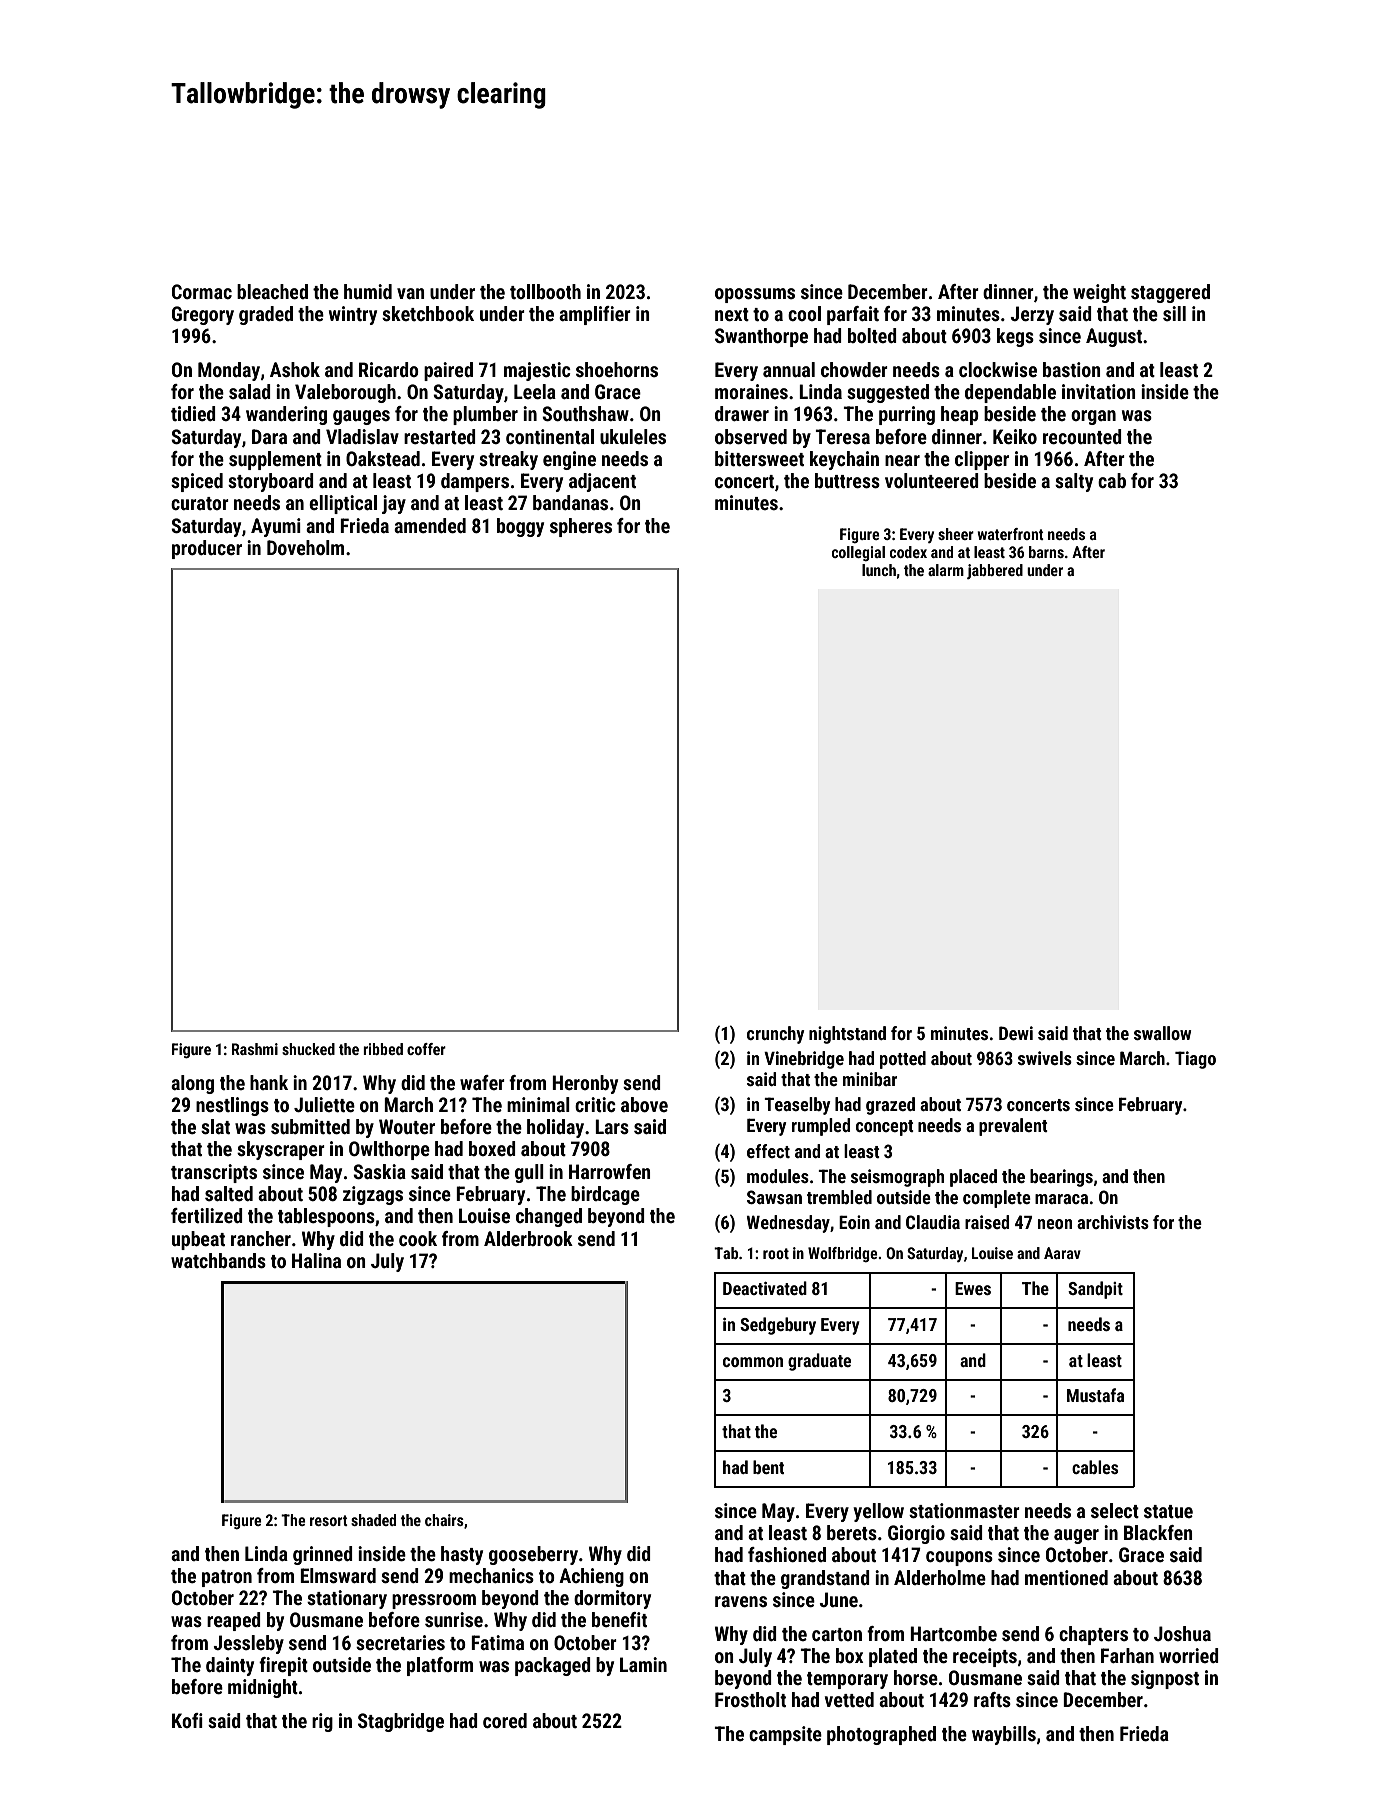 This screenshot has height=1803, width=1393. I want to click on Doveholm, so click(305, 547).
